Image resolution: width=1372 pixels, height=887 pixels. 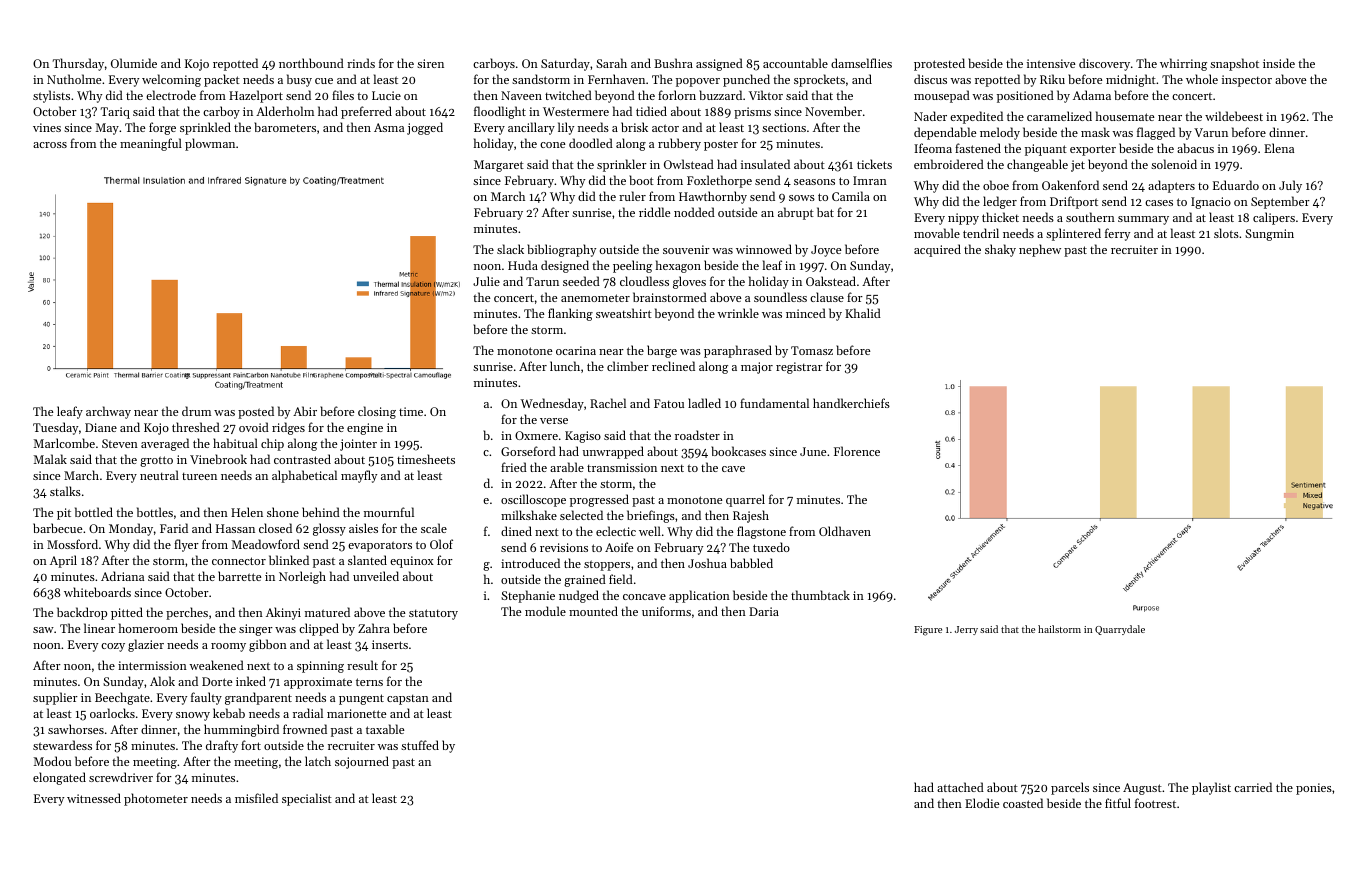 What do you see at coordinates (565, 366) in the document?
I see `lunch` at bounding box center [565, 366].
